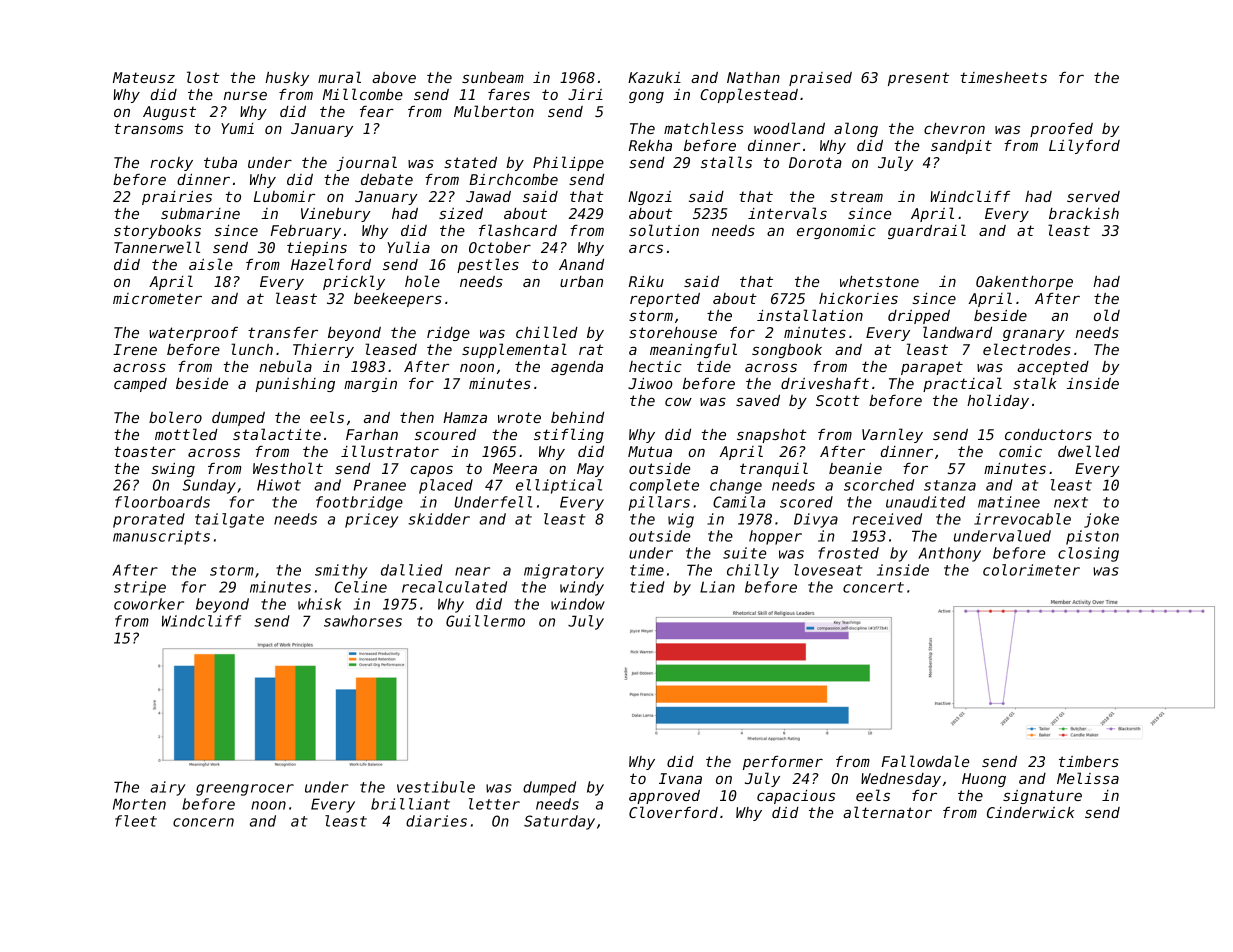  What do you see at coordinates (1107, 315) in the page?
I see `old` at bounding box center [1107, 315].
